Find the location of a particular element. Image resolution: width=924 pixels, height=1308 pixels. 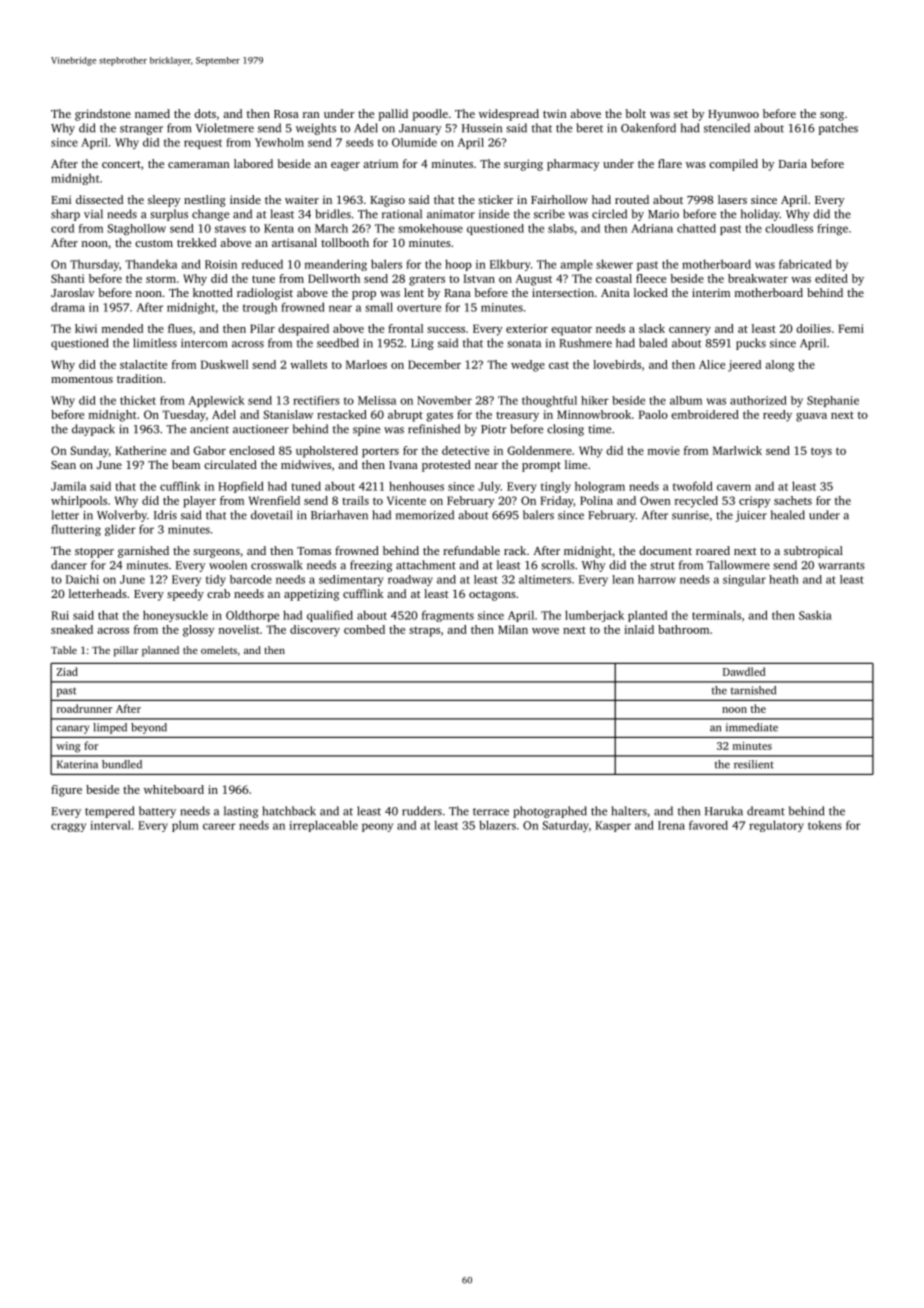

dreamt is located at coordinates (766, 811).
